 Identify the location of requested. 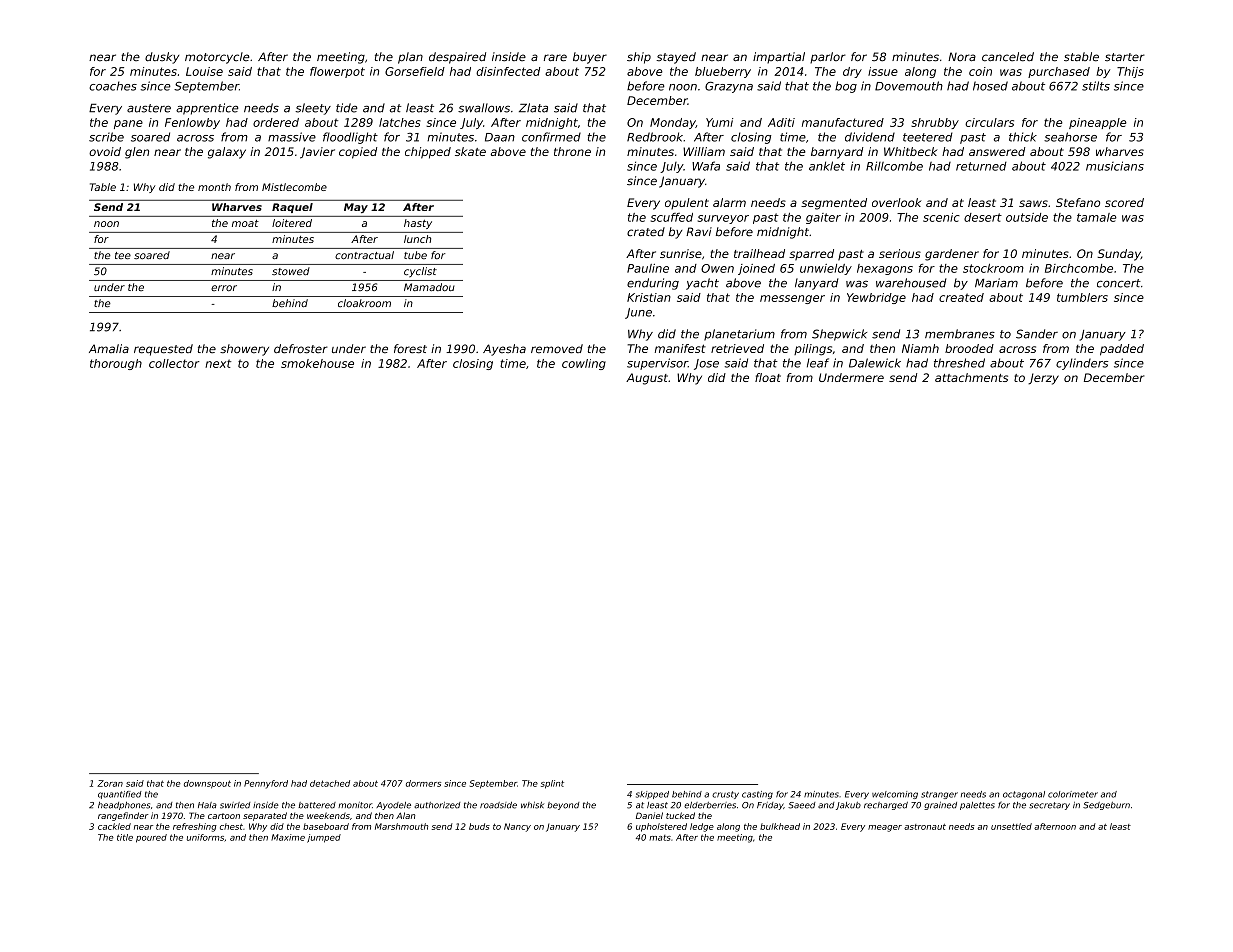
(163, 350).
